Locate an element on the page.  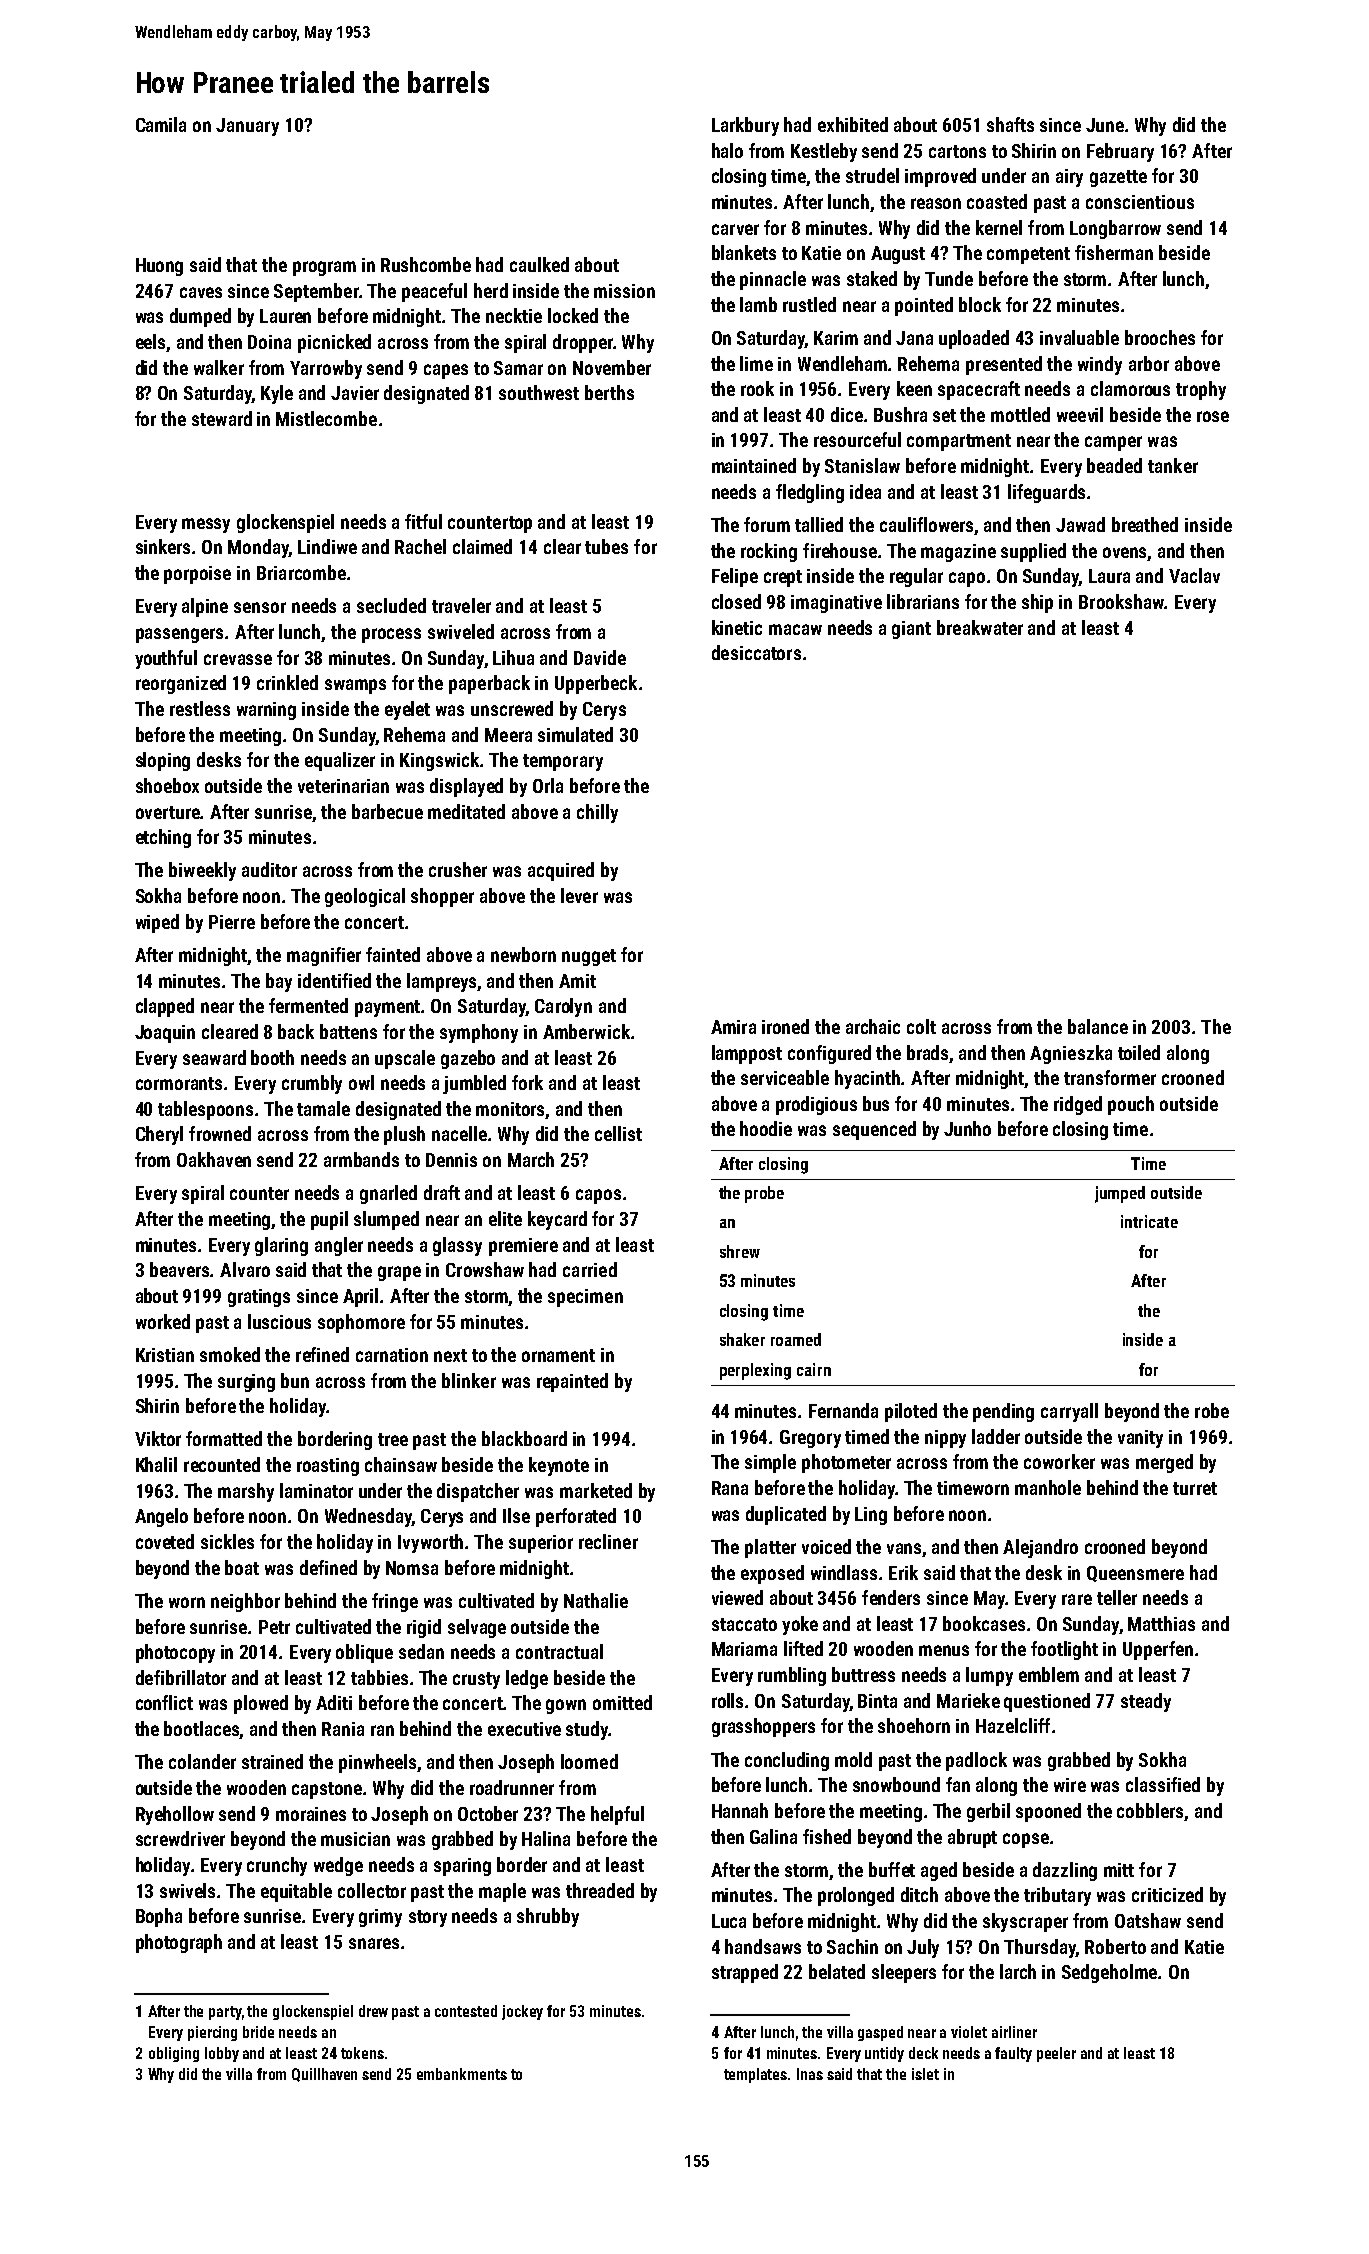
recliner is located at coordinates (608, 1541).
